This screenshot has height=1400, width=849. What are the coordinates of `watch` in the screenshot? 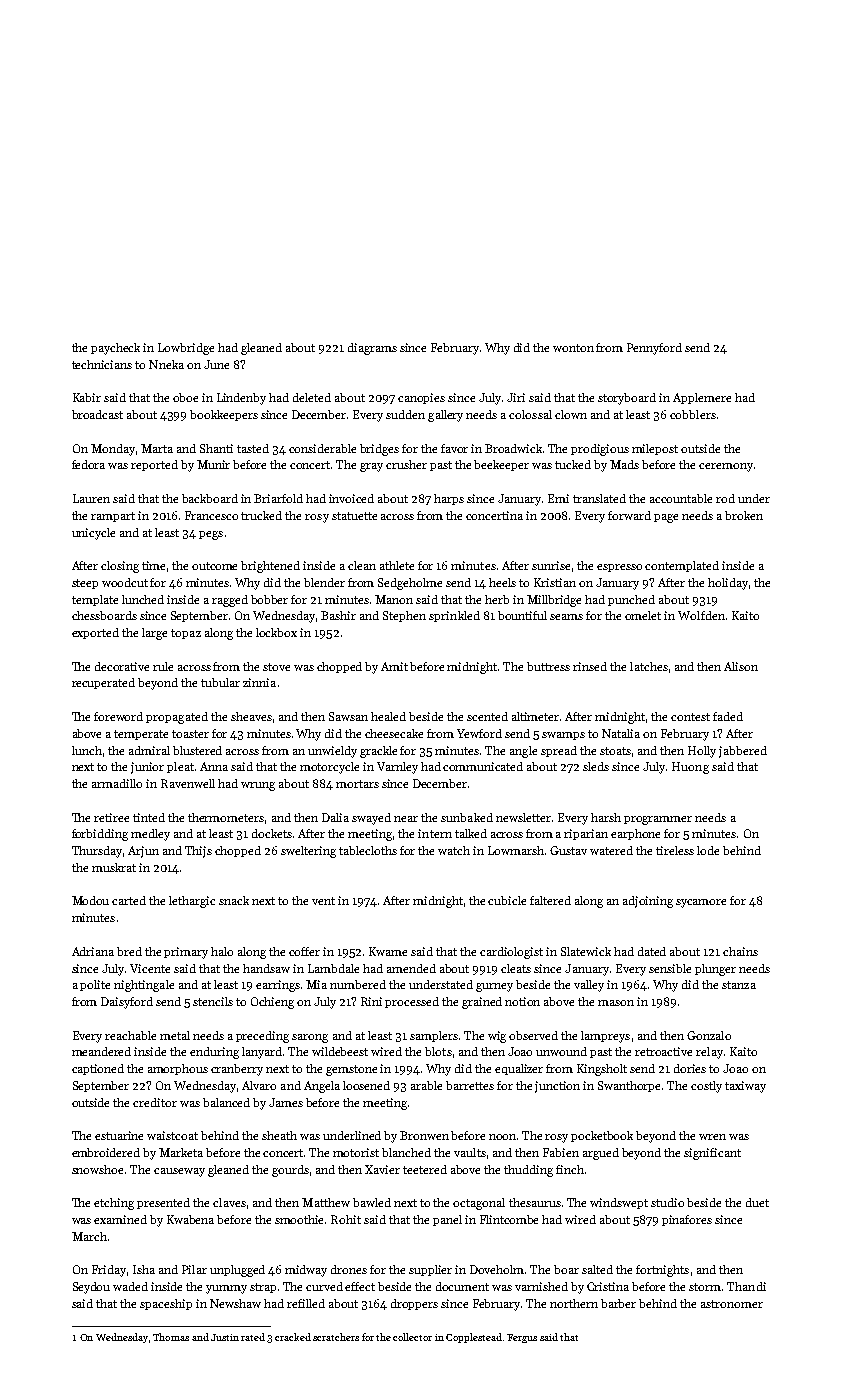 It's located at (454, 850).
